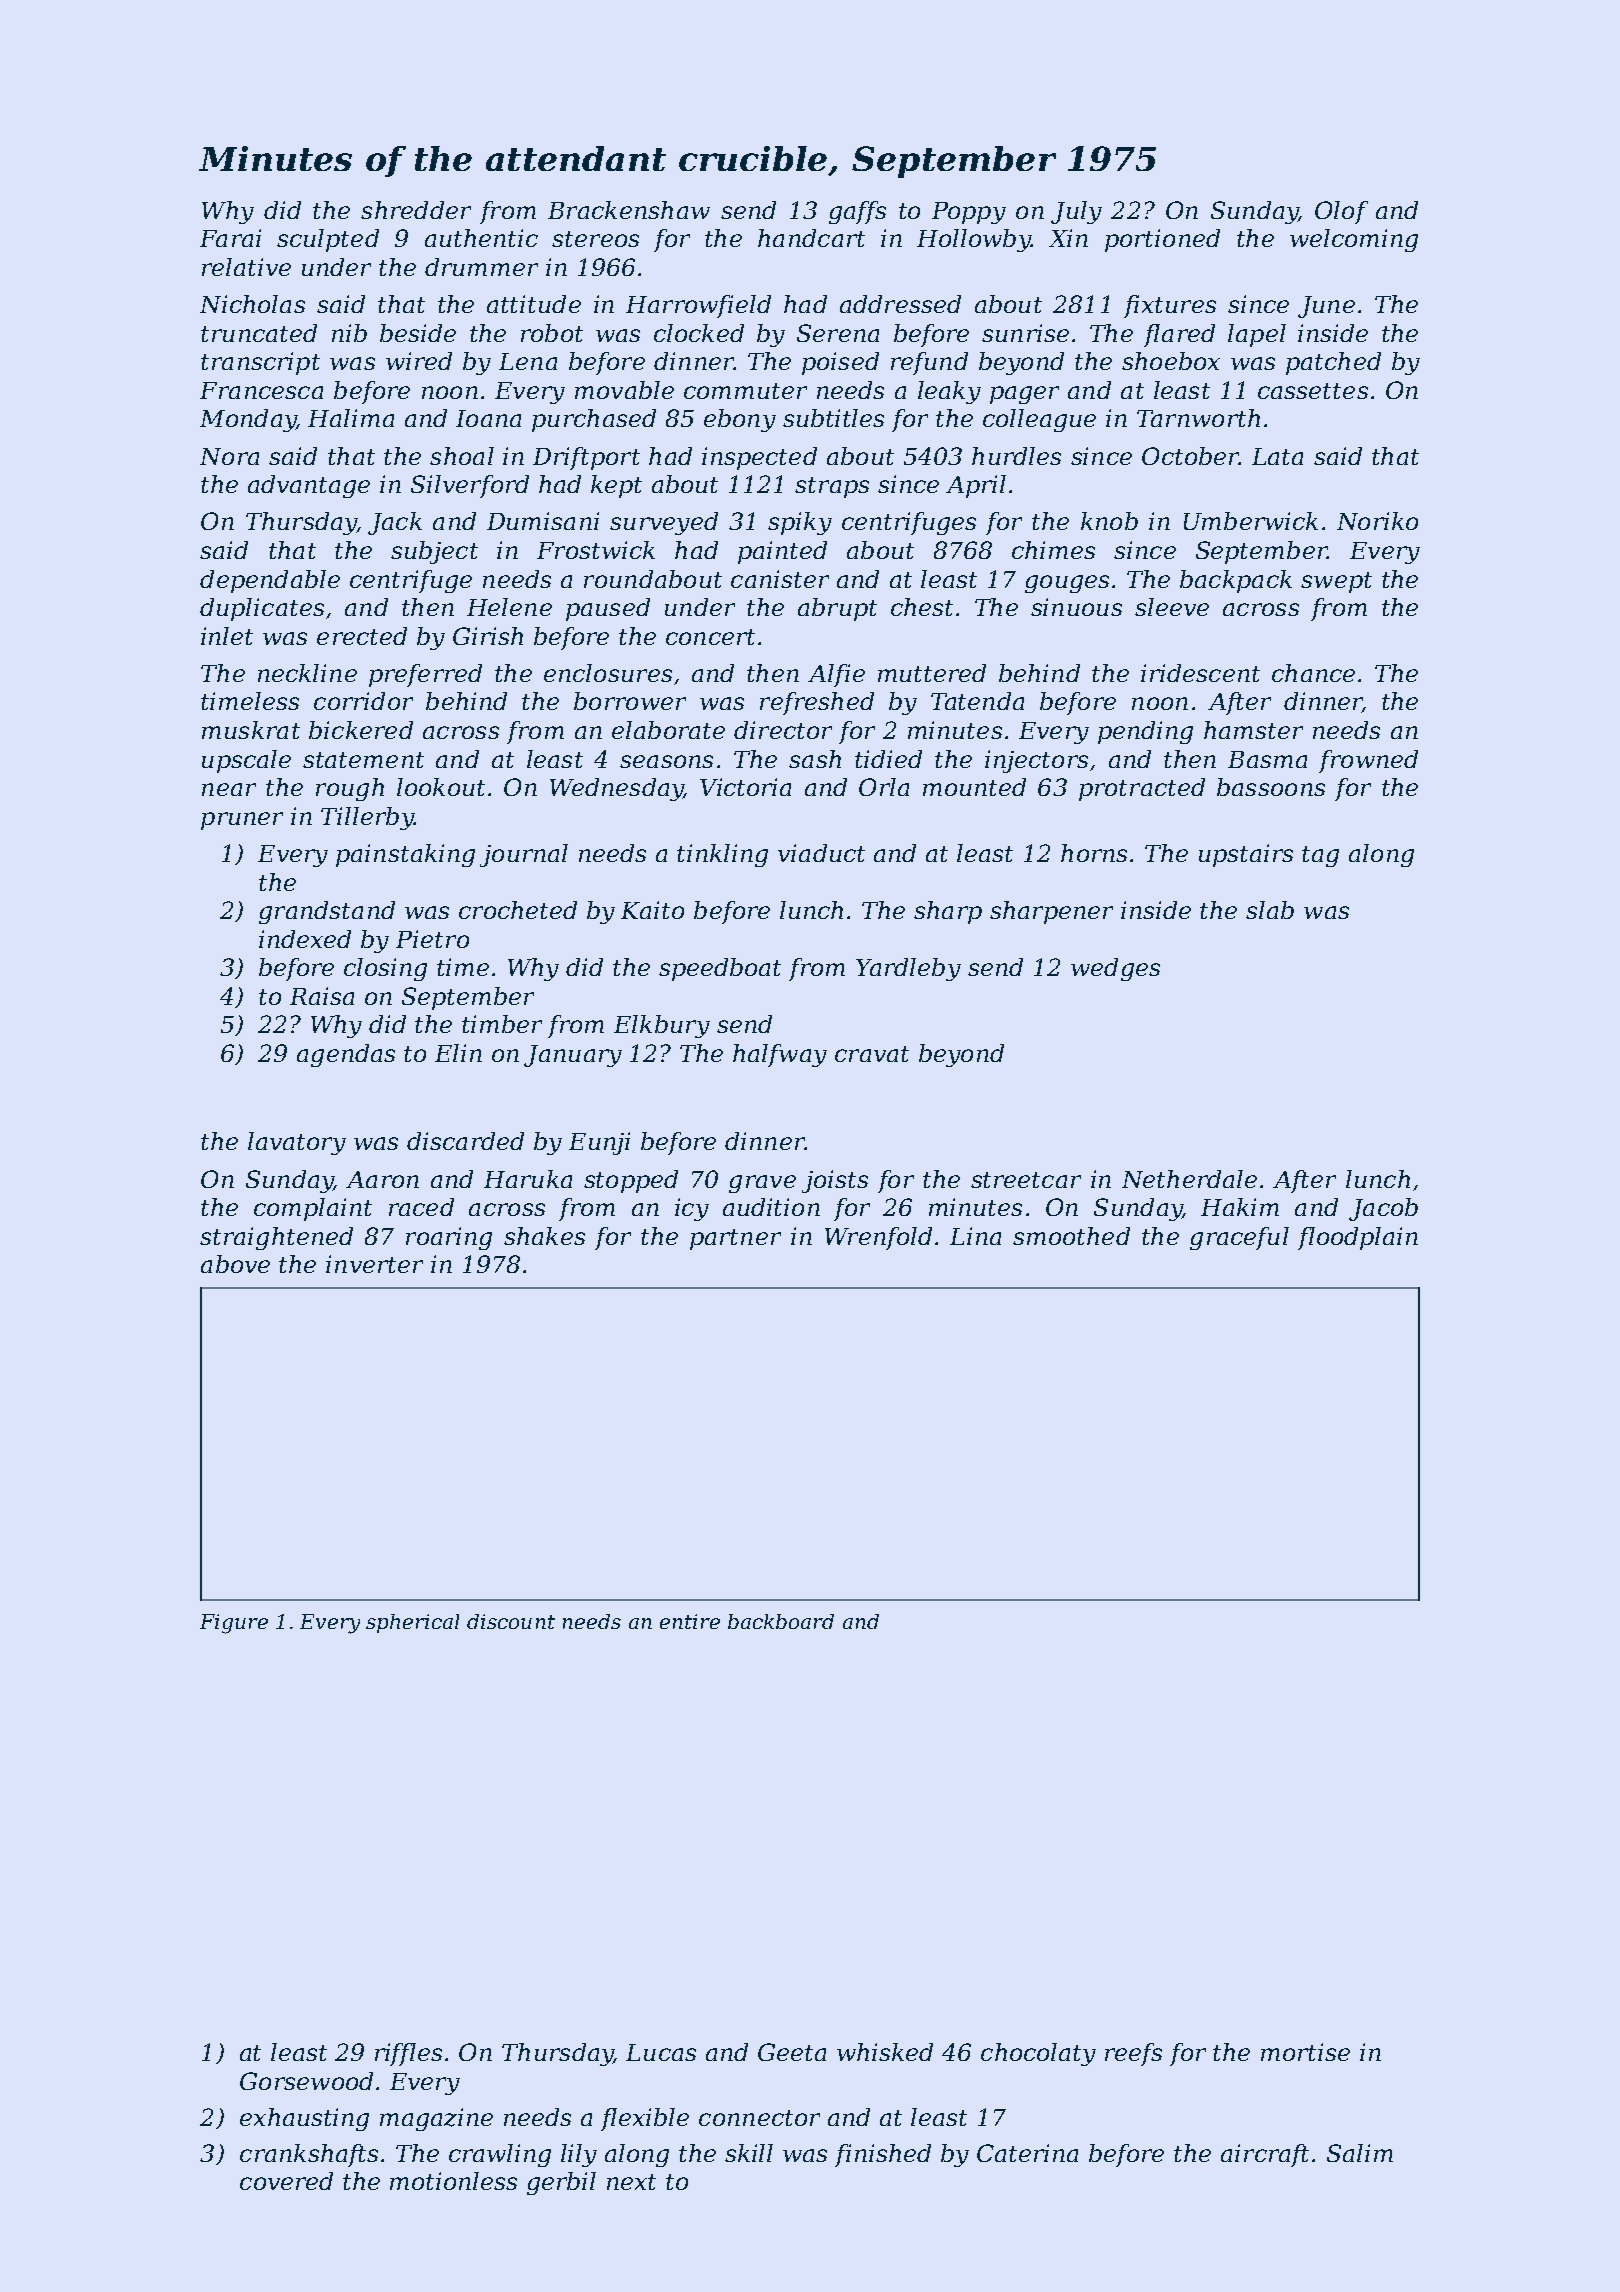  I want to click on subject, so click(434, 552).
